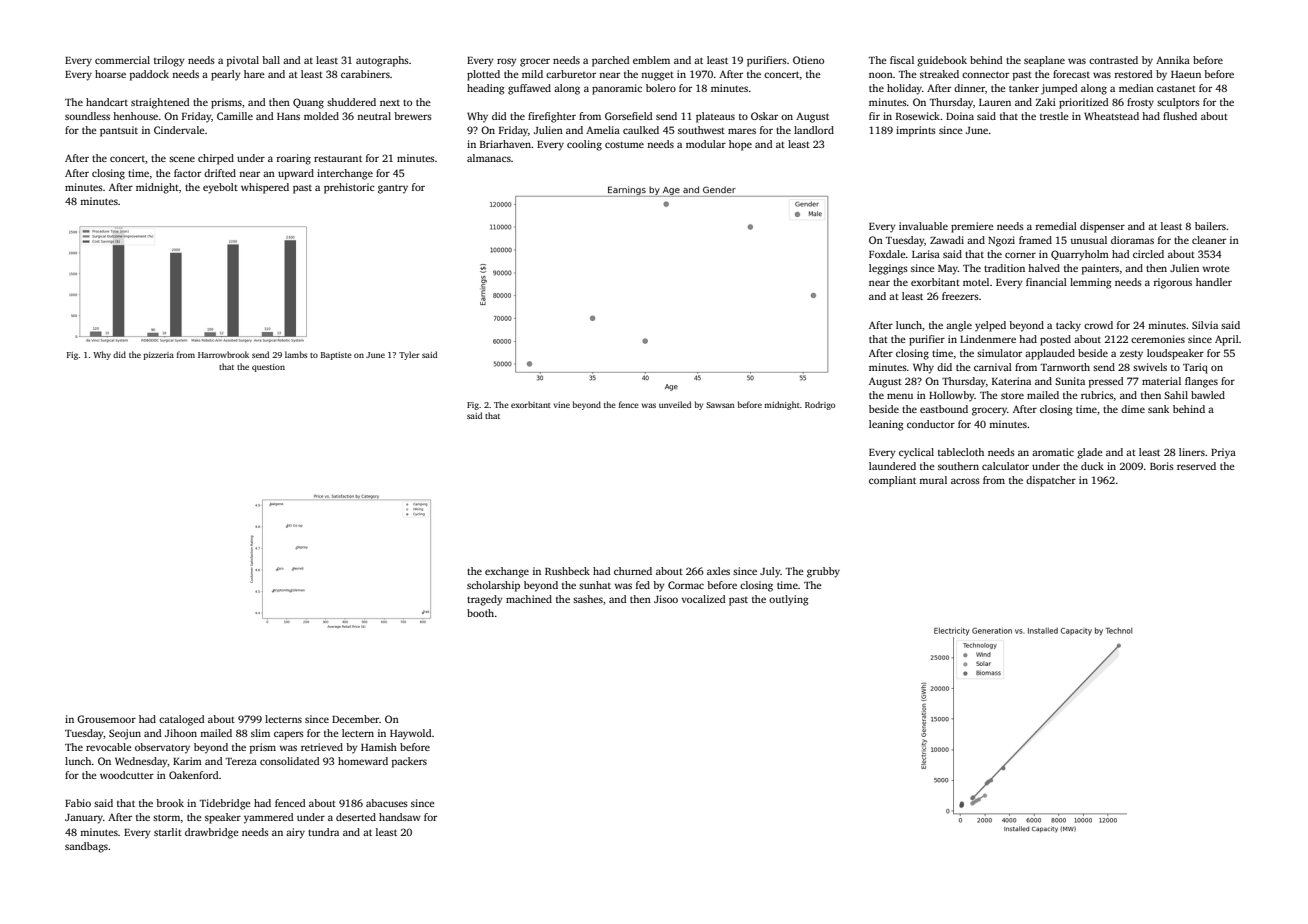 This screenshot has height=924, width=1308. What do you see at coordinates (916, 131) in the screenshot?
I see `imprints` at bounding box center [916, 131].
